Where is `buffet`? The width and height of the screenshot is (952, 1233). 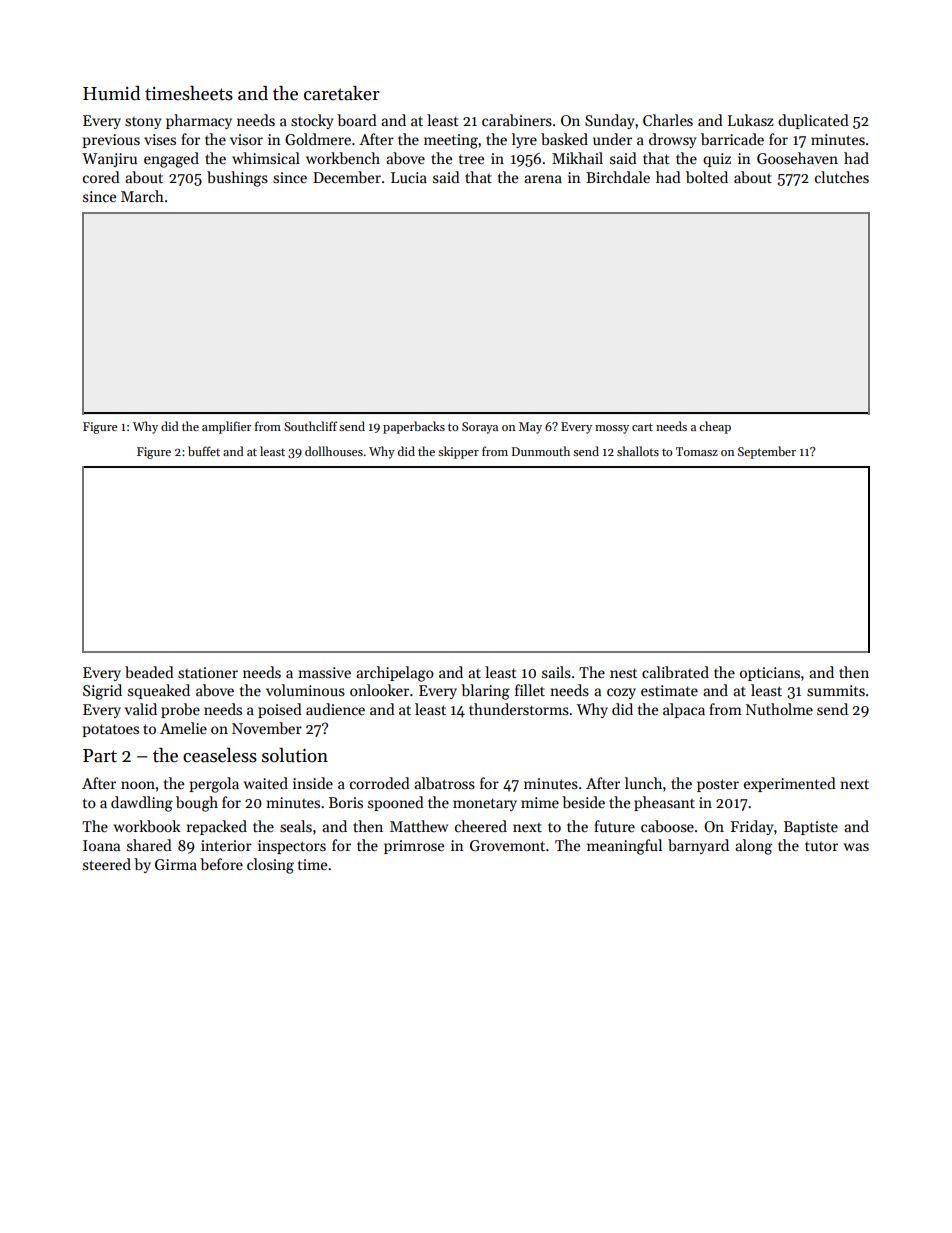 buffet is located at coordinates (204, 451).
